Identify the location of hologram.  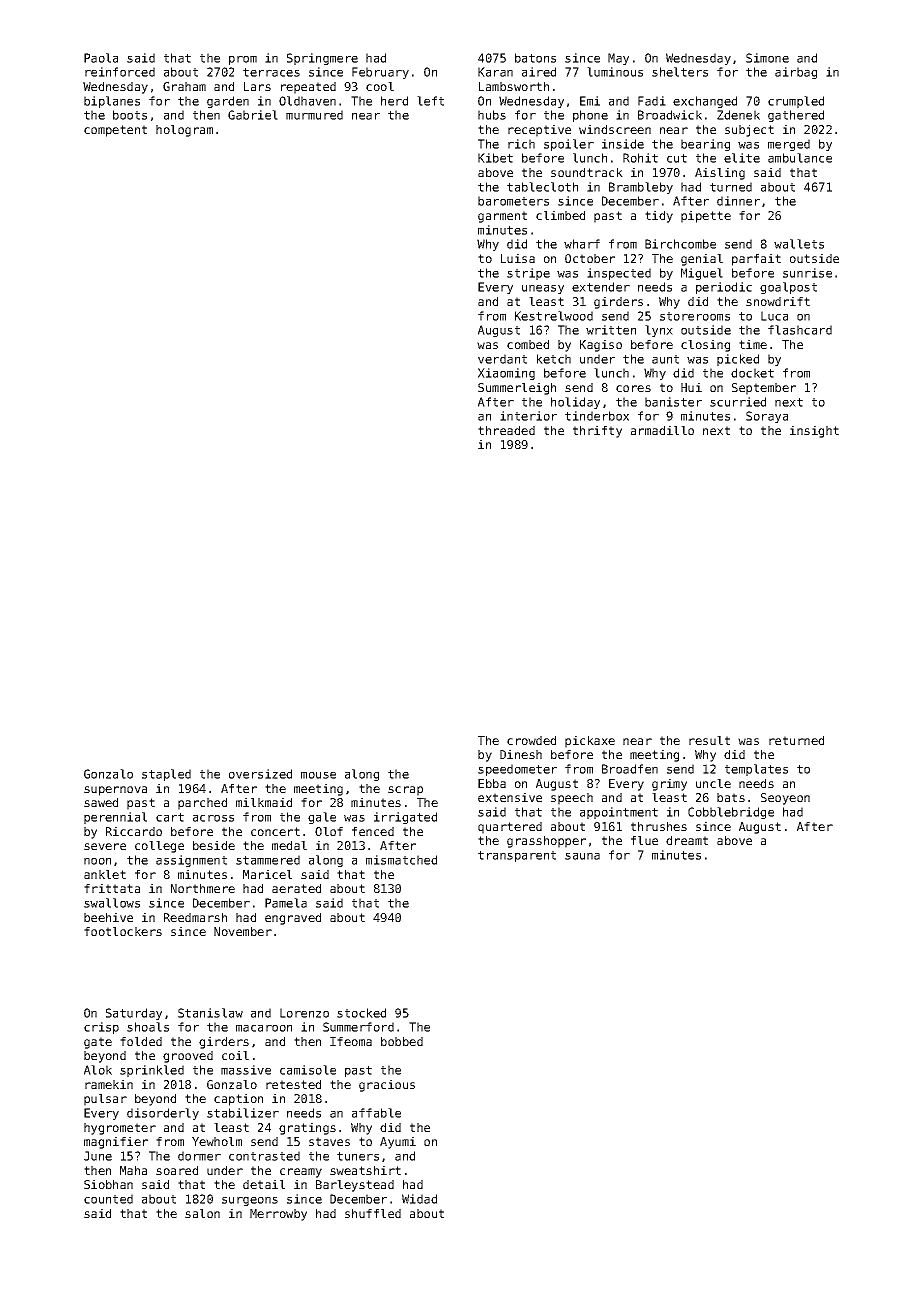
(184, 131).
